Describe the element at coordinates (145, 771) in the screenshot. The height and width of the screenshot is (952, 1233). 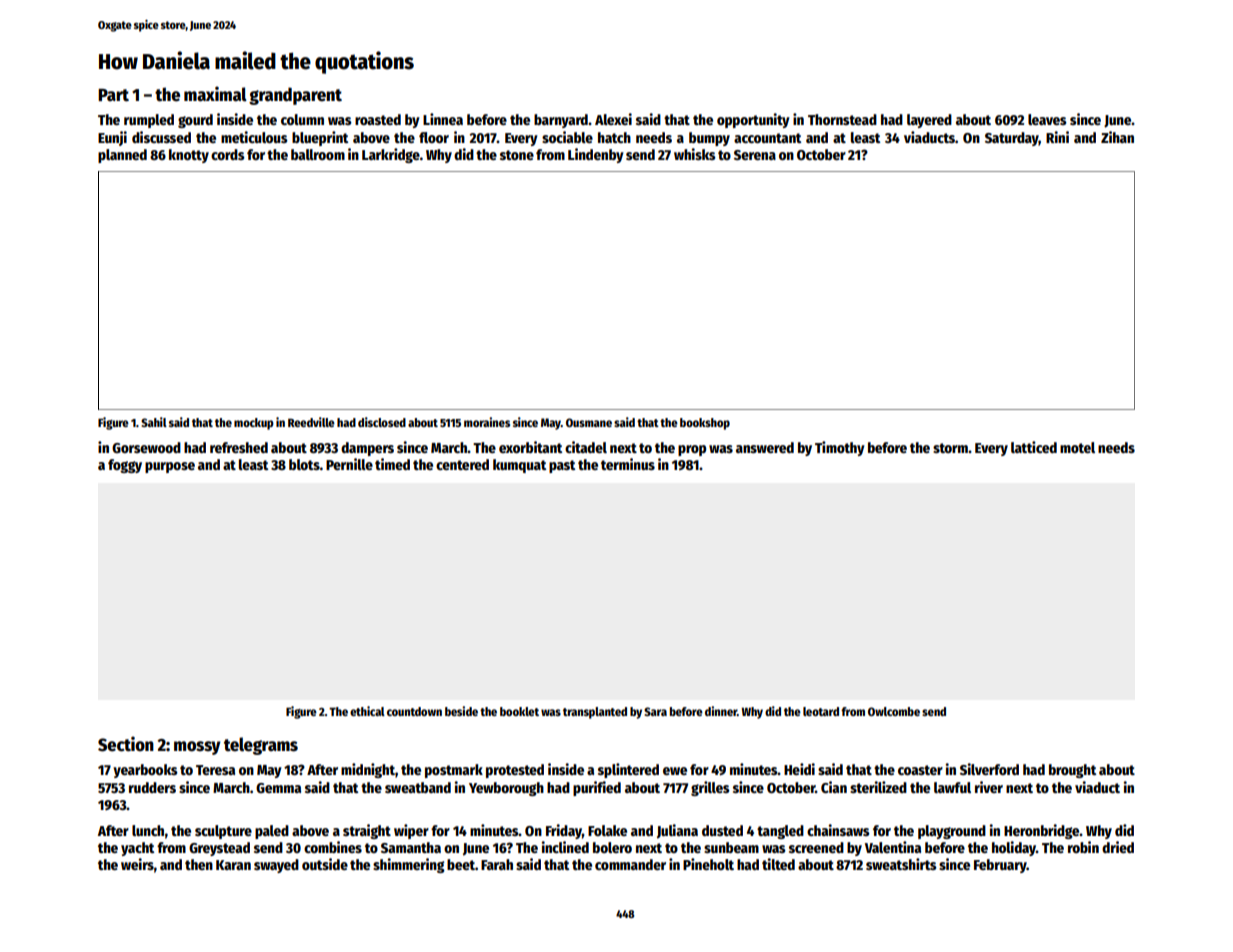
I see `yearbooks` at that location.
